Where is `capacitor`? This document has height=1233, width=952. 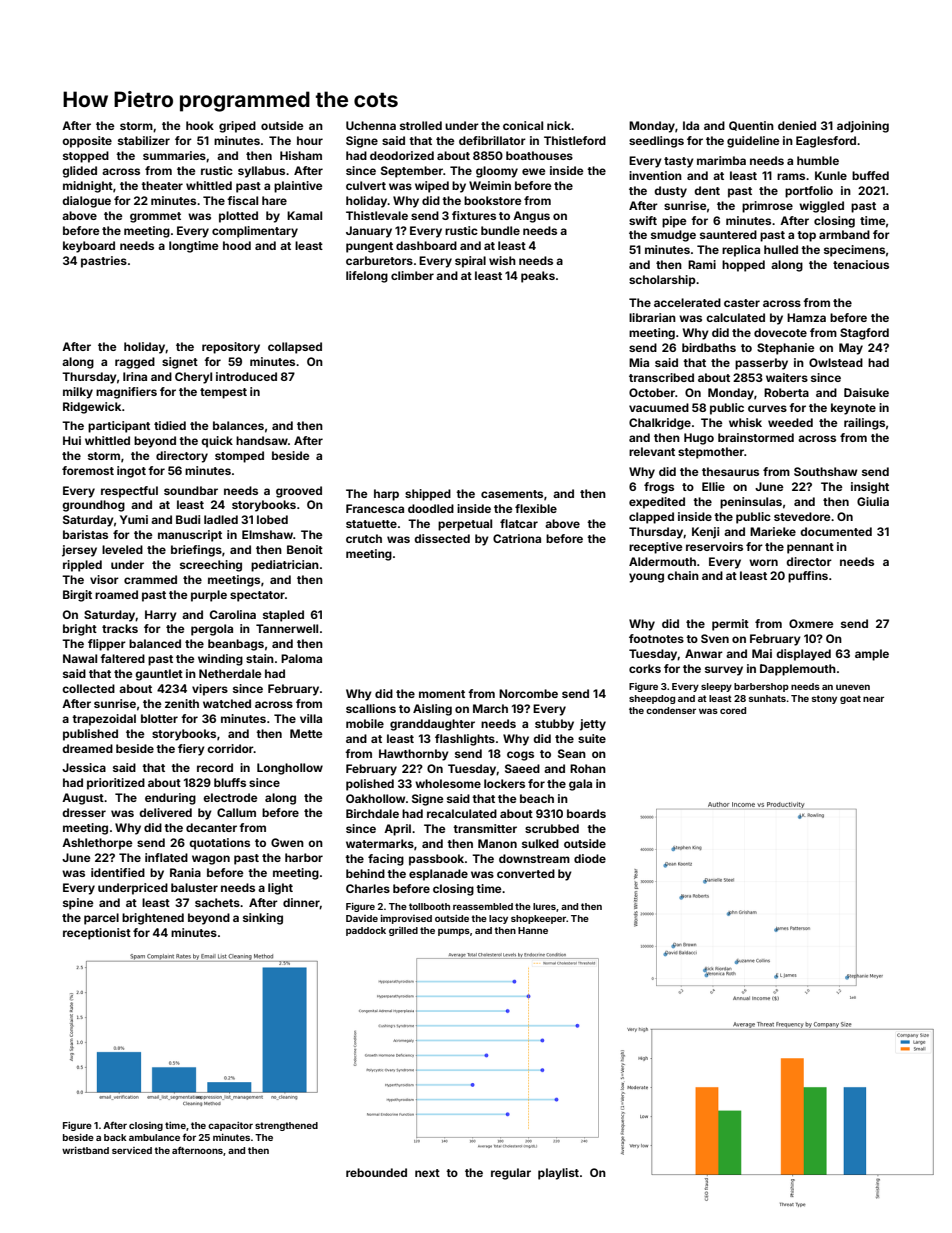 capacitor is located at coordinates (230, 1126).
